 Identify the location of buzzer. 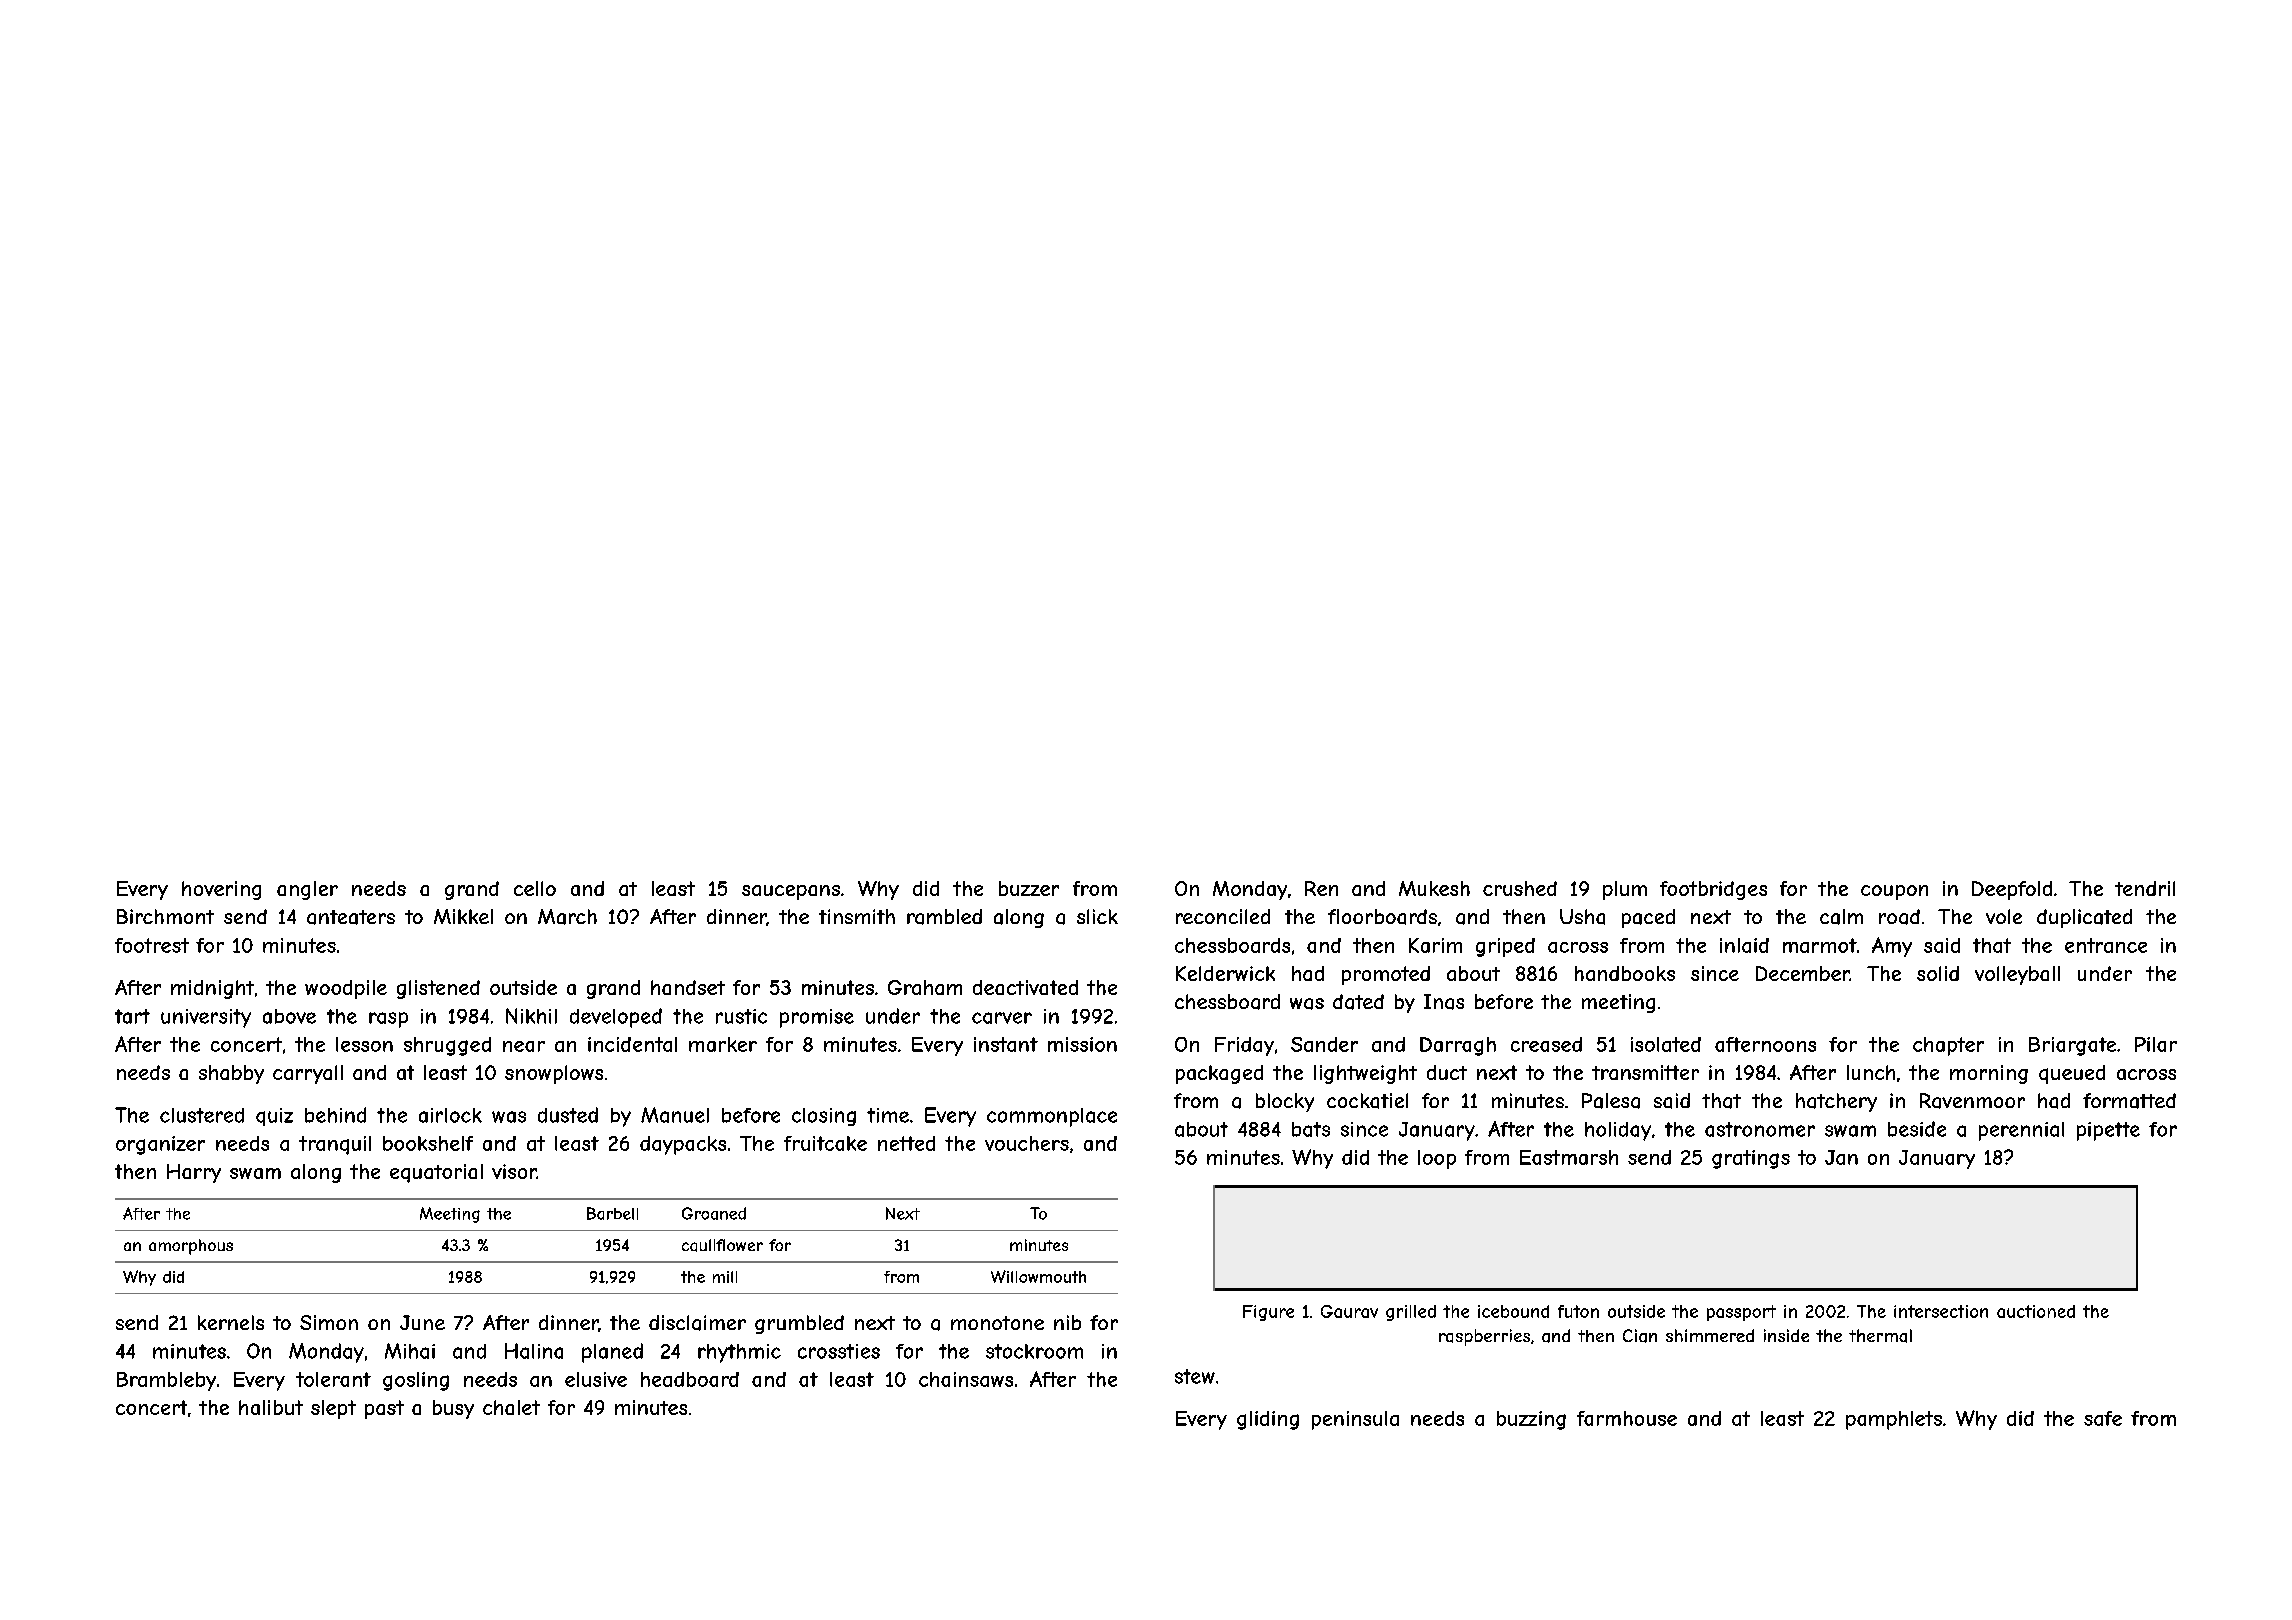
(1029, 888).
